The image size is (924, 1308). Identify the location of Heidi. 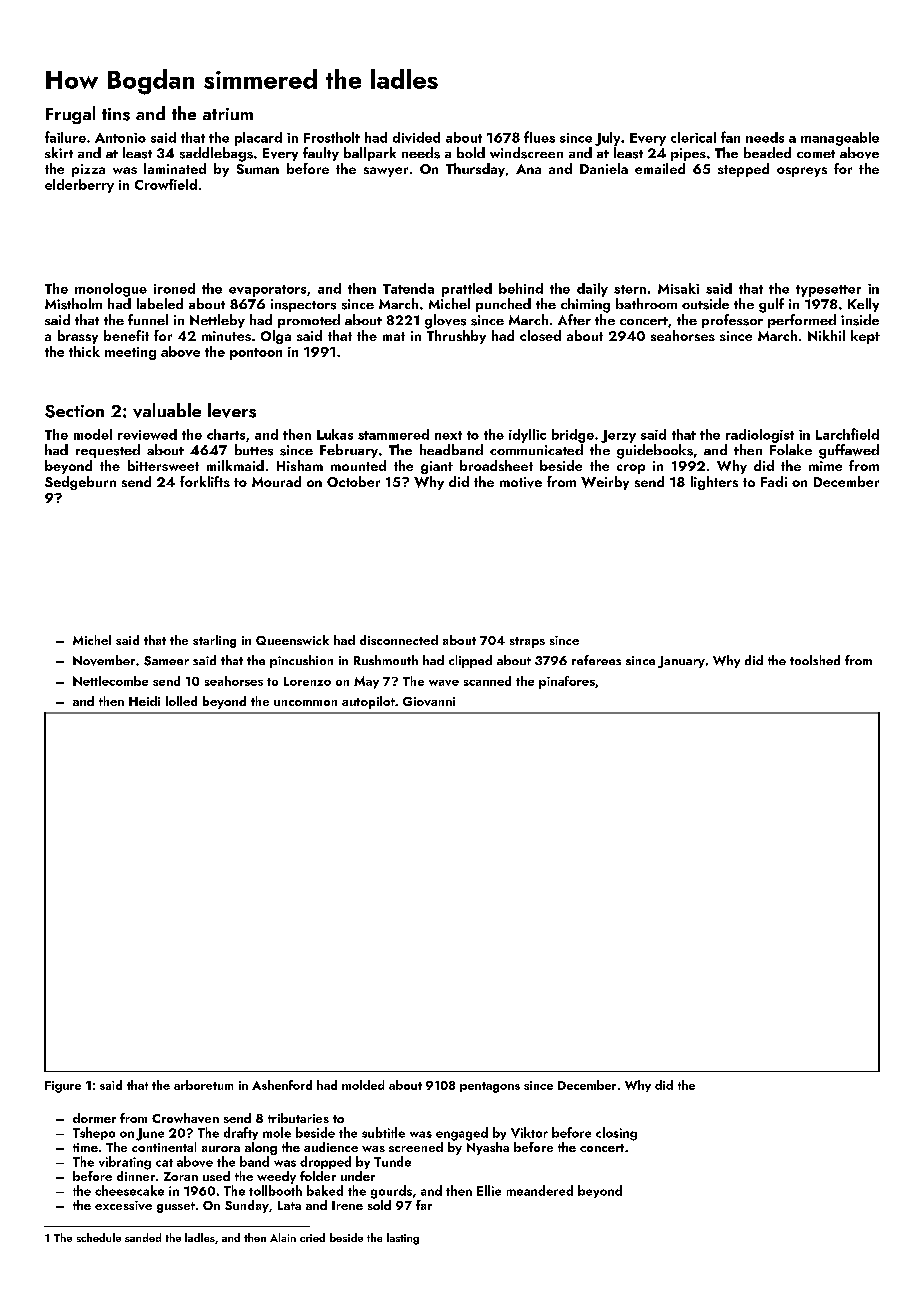
(144, 701).
